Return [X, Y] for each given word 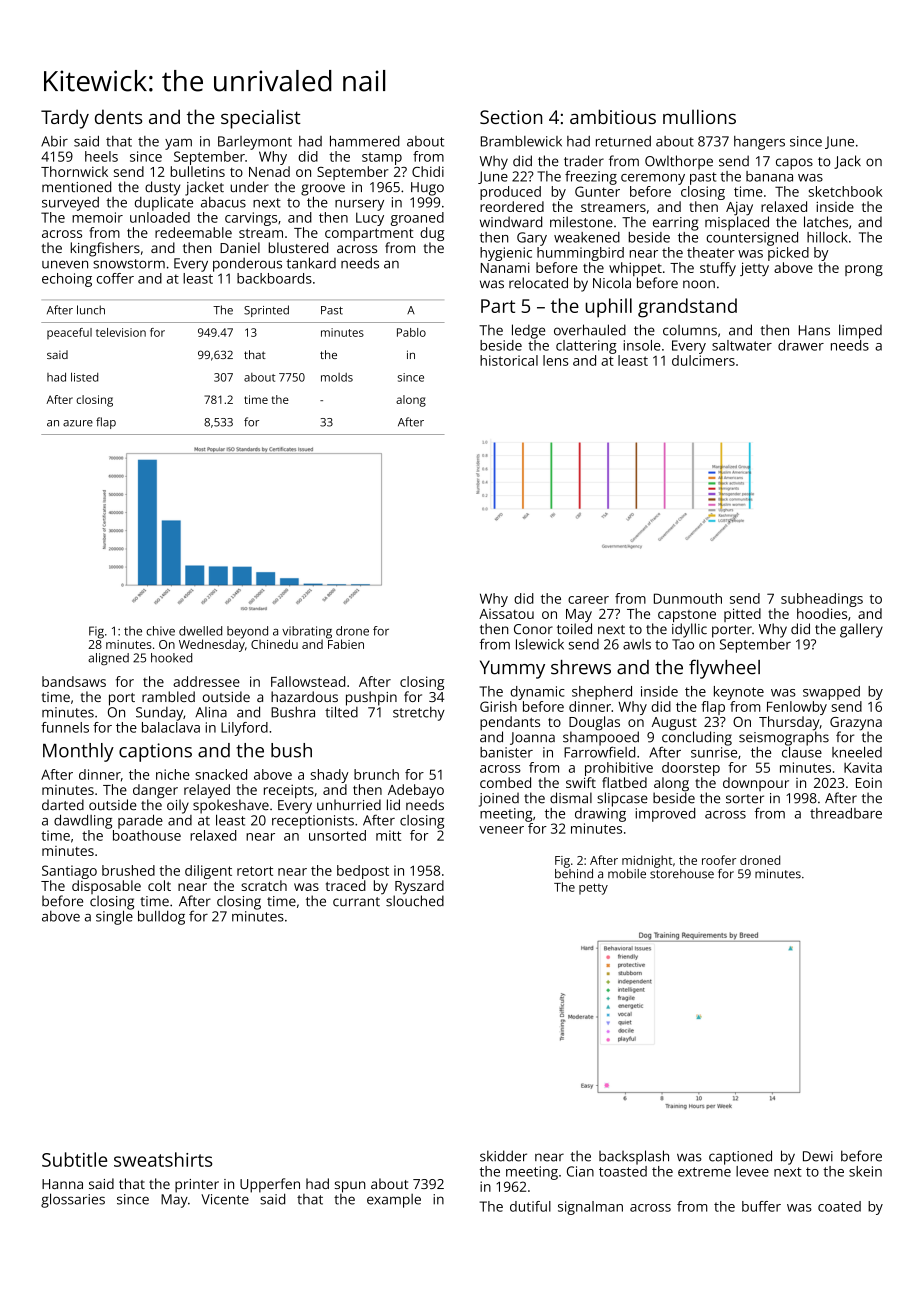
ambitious [613, 116]
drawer [801, 345]
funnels [65, 727]
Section [511, 117]
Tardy [65, 119]
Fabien [346, 644]
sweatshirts [163, 1159]
